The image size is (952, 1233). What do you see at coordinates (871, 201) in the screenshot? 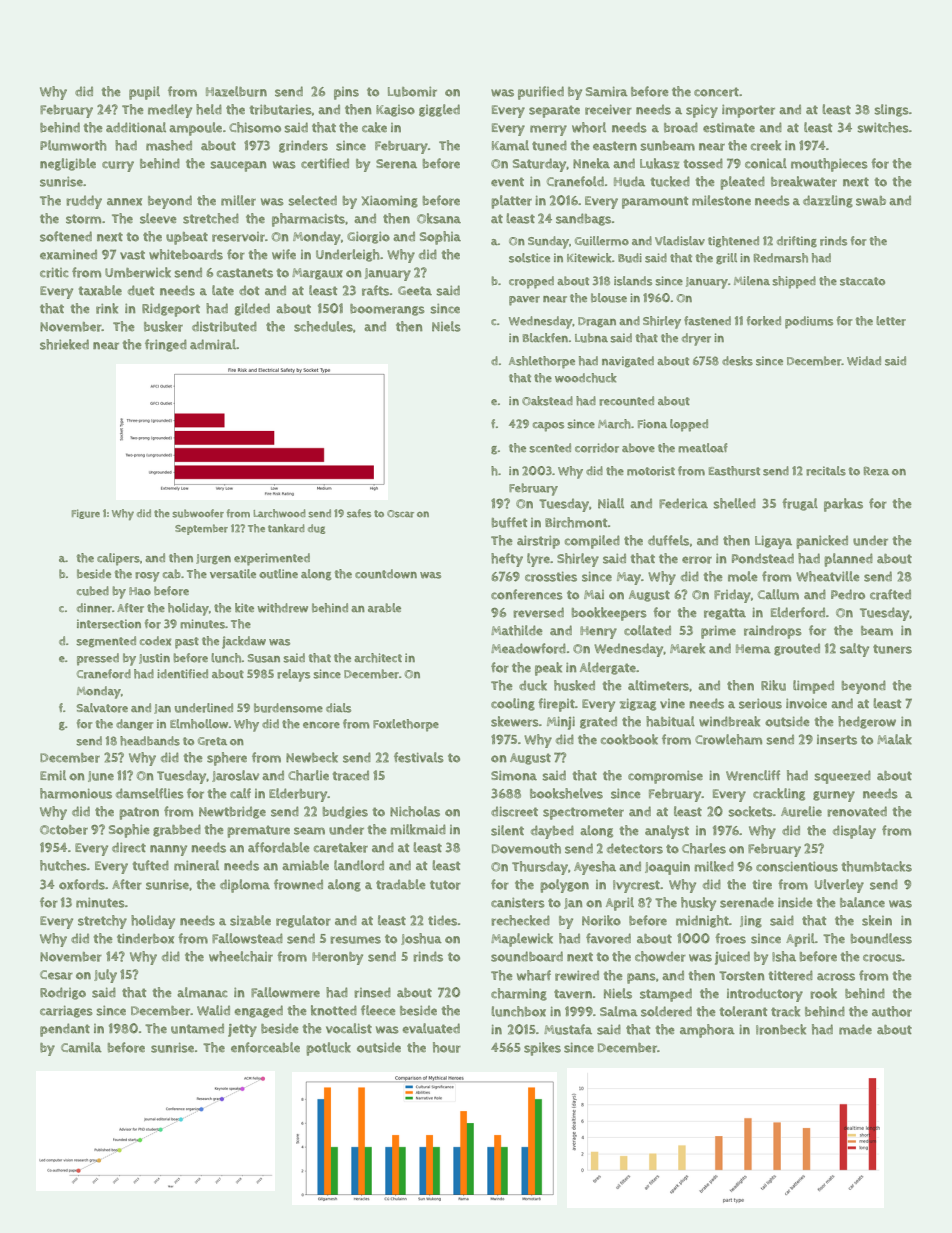
I see `swab` at bounding box center [871, 201].
